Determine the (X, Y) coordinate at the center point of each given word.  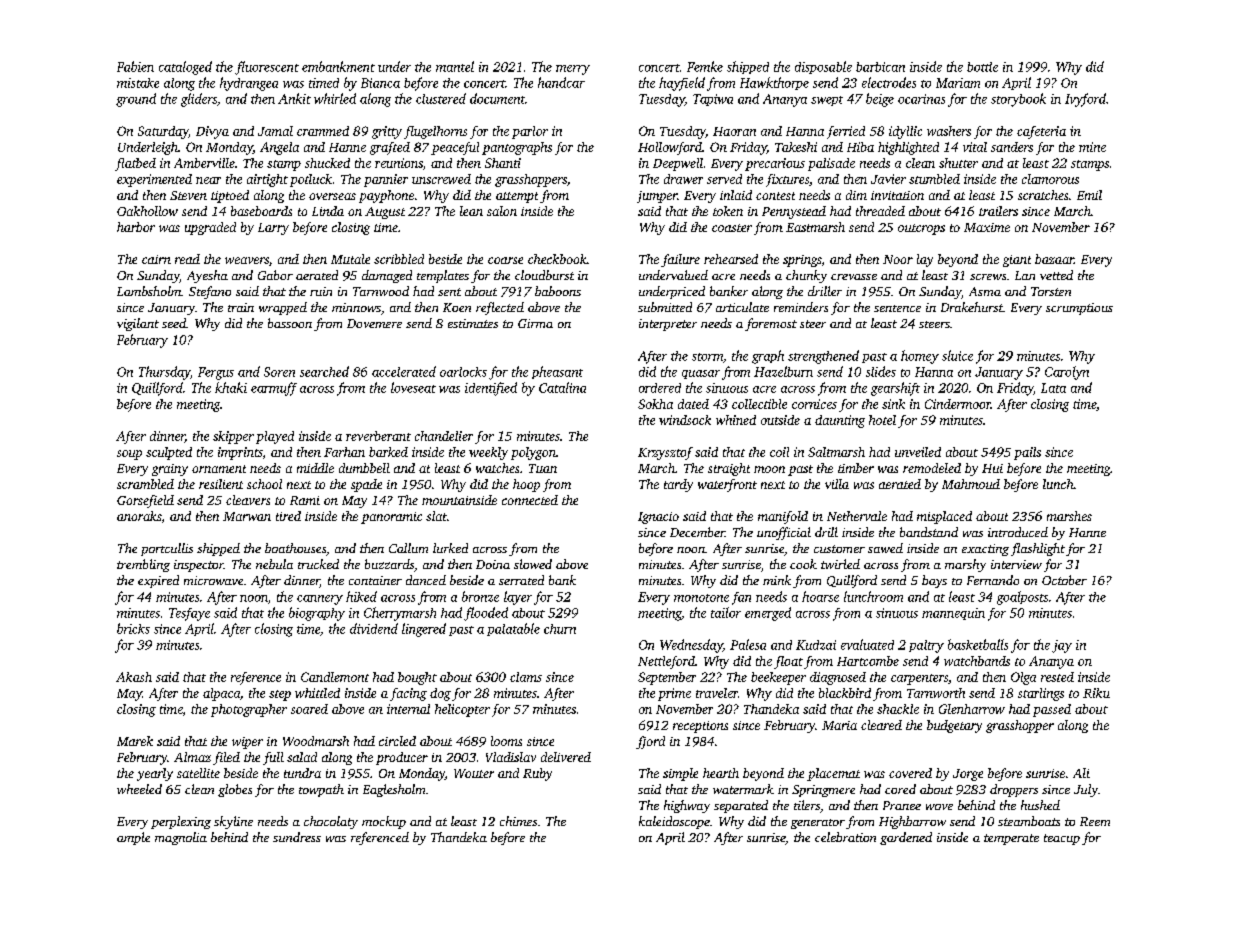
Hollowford (670, 148)
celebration (845, 837)
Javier (888, 179)
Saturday (163, 132)
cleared (881, 725)
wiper (247, 743)
